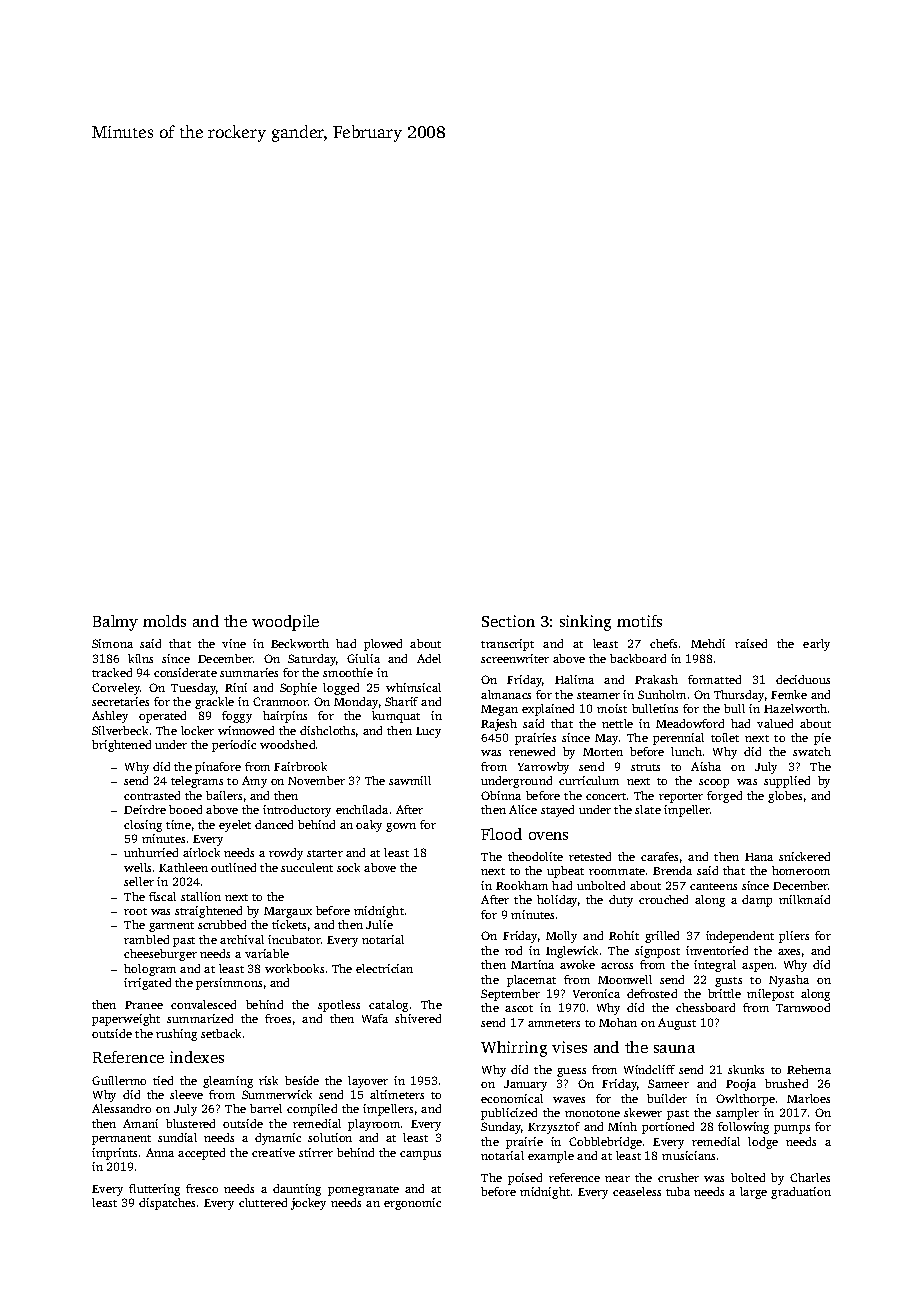 The width and height of the image is (924, 1308). Describe the element at coordinates (379, 924) in the image. I see `Julie` at that location.
